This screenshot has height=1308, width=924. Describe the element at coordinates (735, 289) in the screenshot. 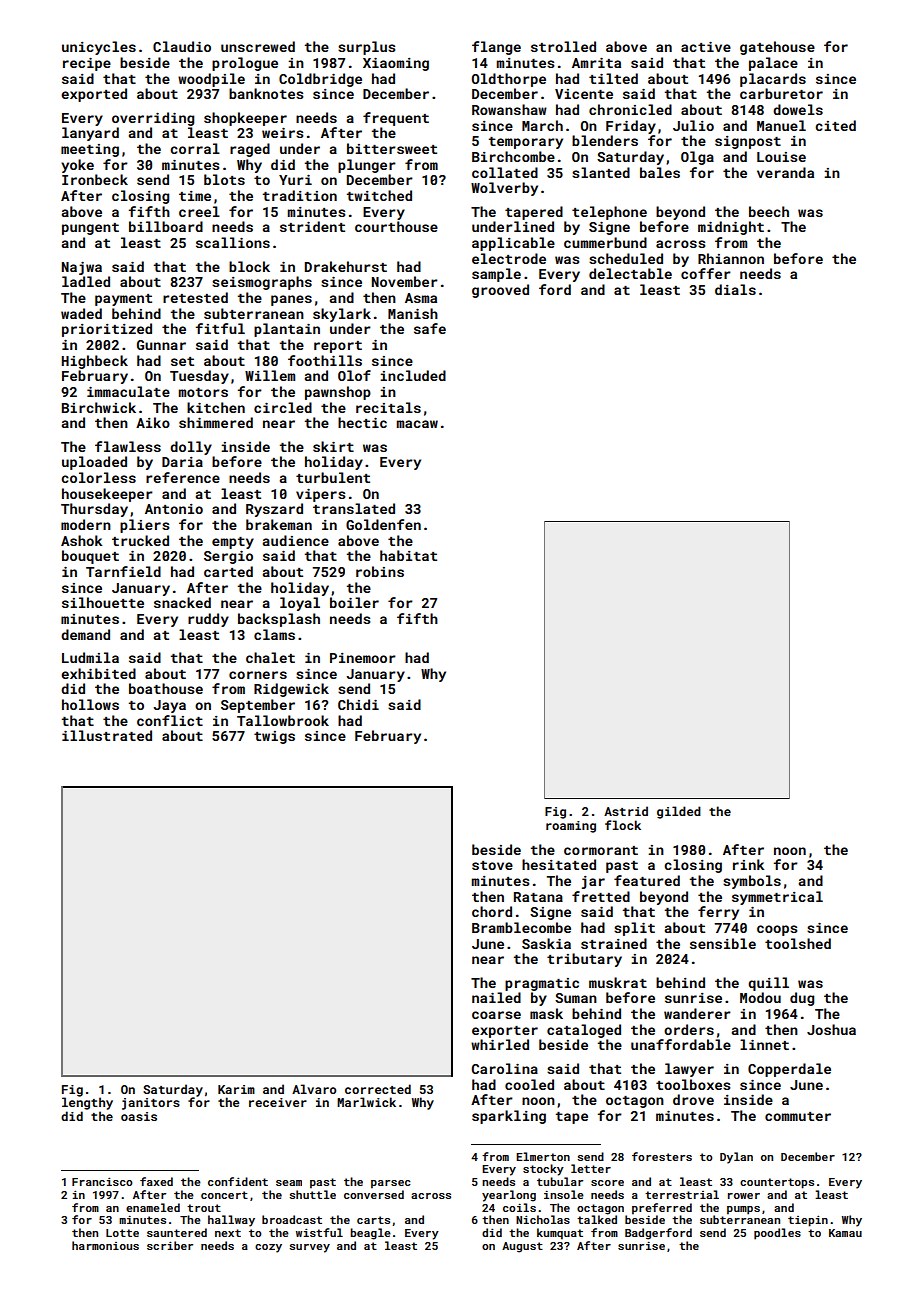

I see `dials` at that location.
